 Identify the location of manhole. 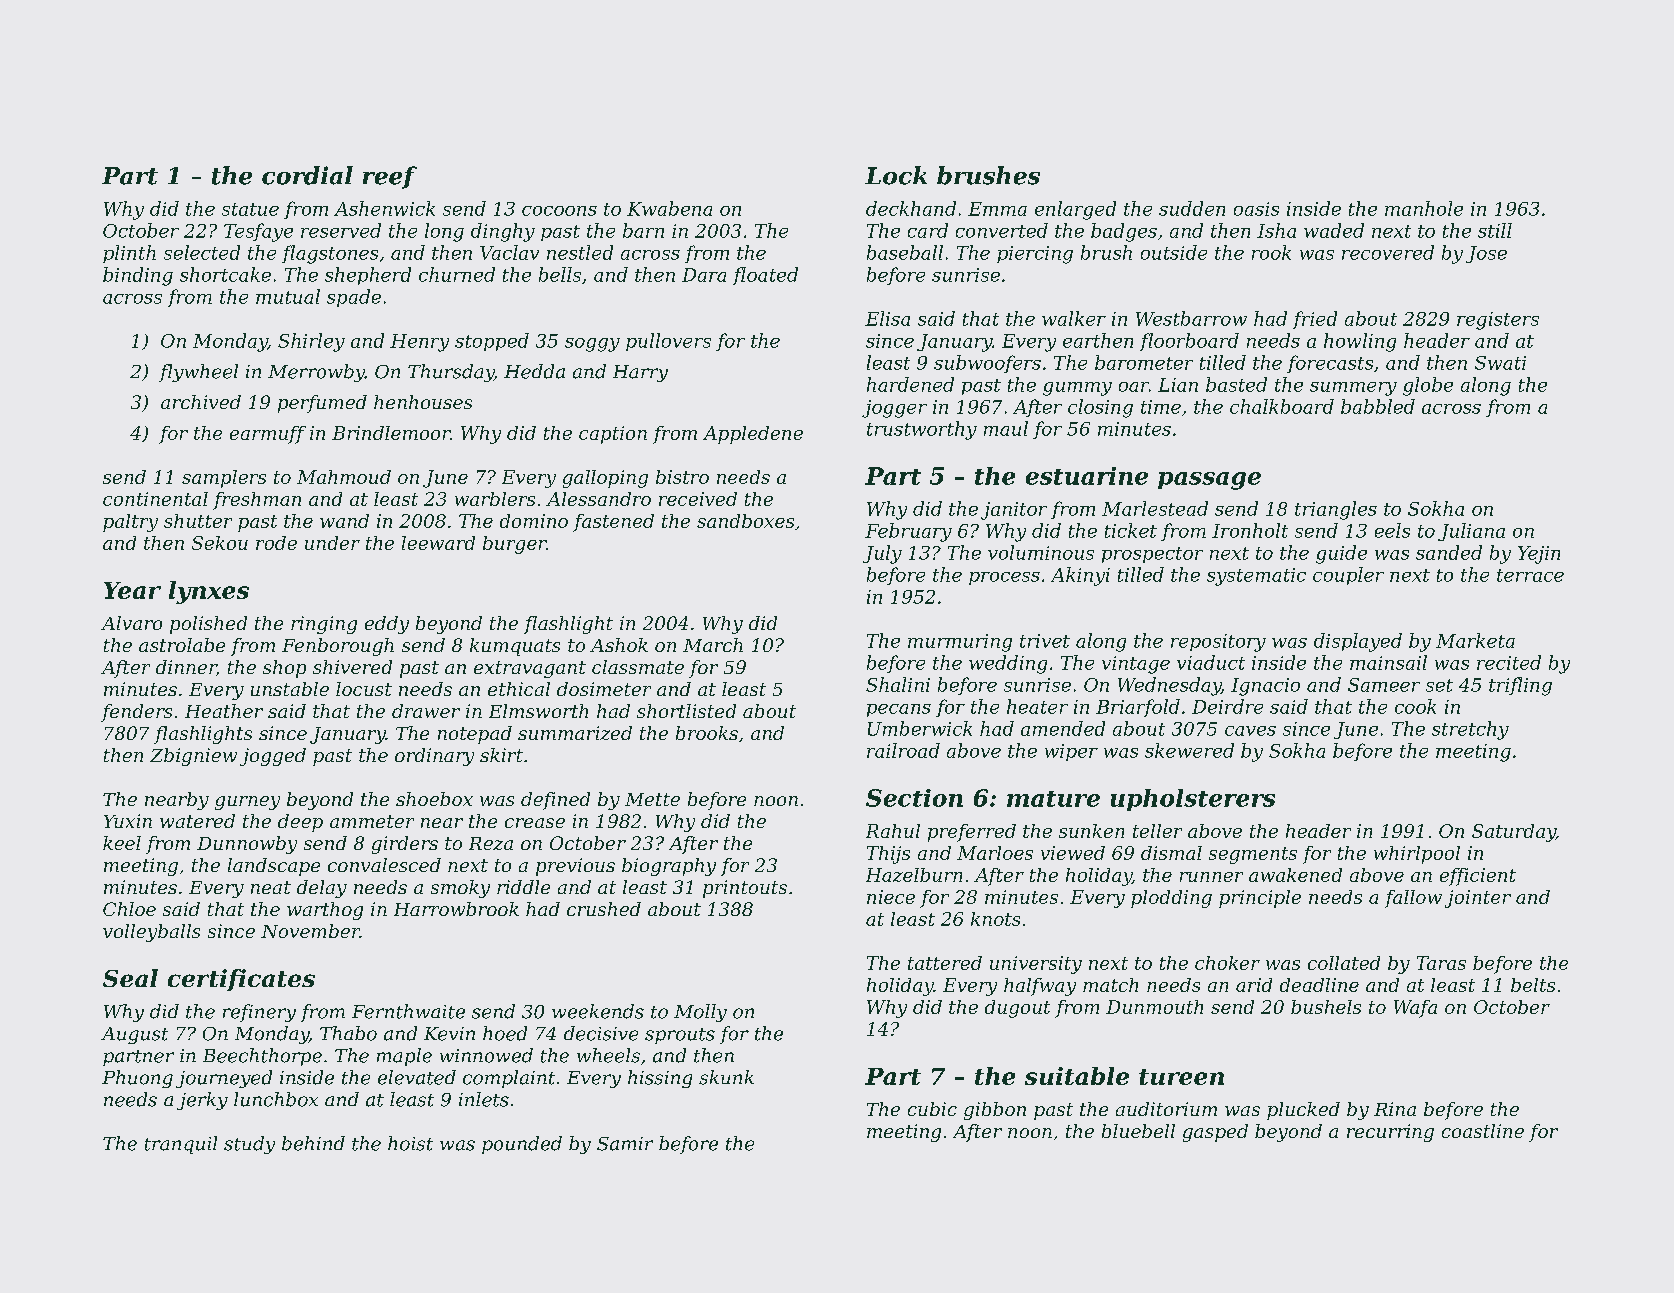
(1424, 208).
